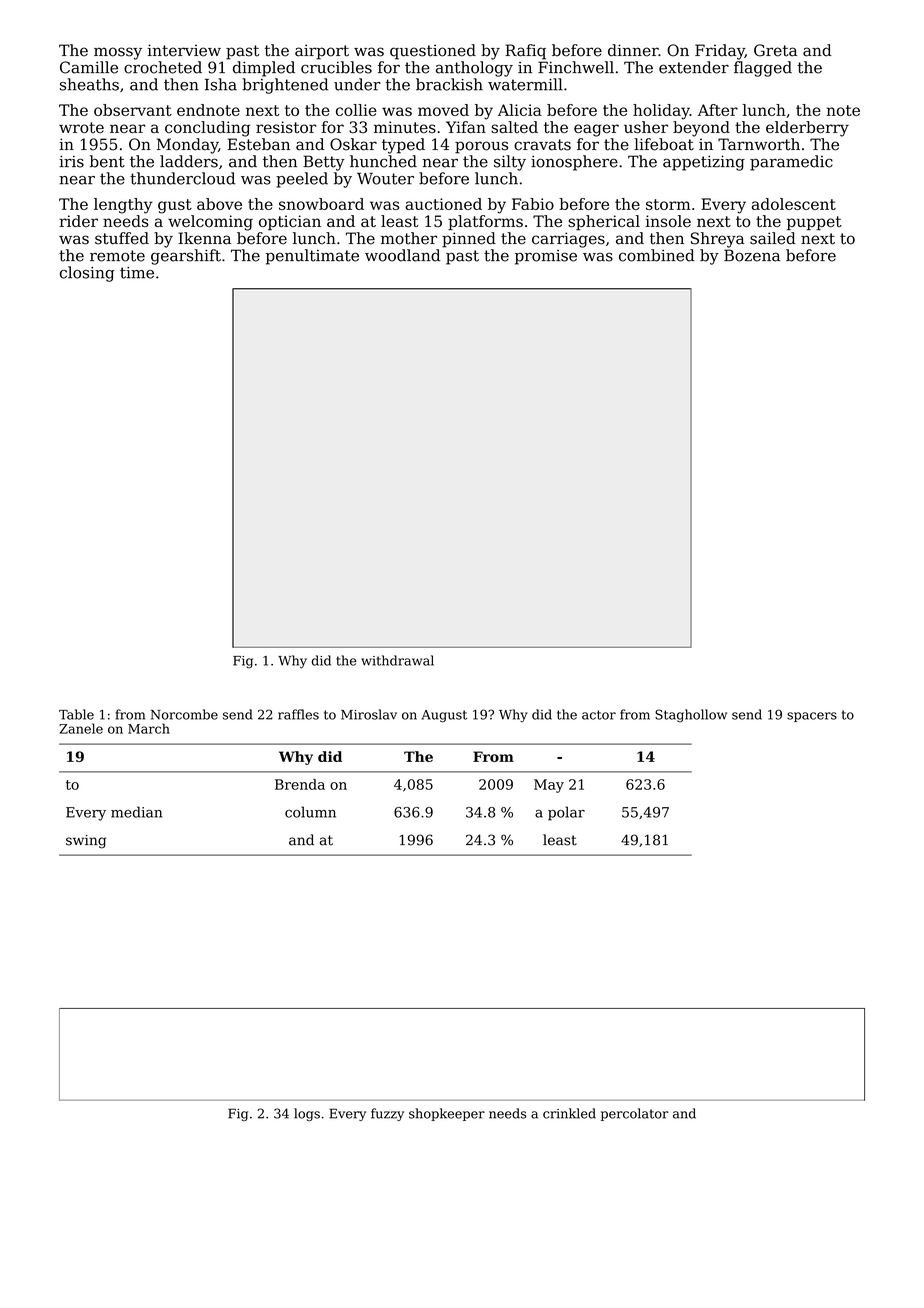  I want to click on closing, so click(87, 274).
